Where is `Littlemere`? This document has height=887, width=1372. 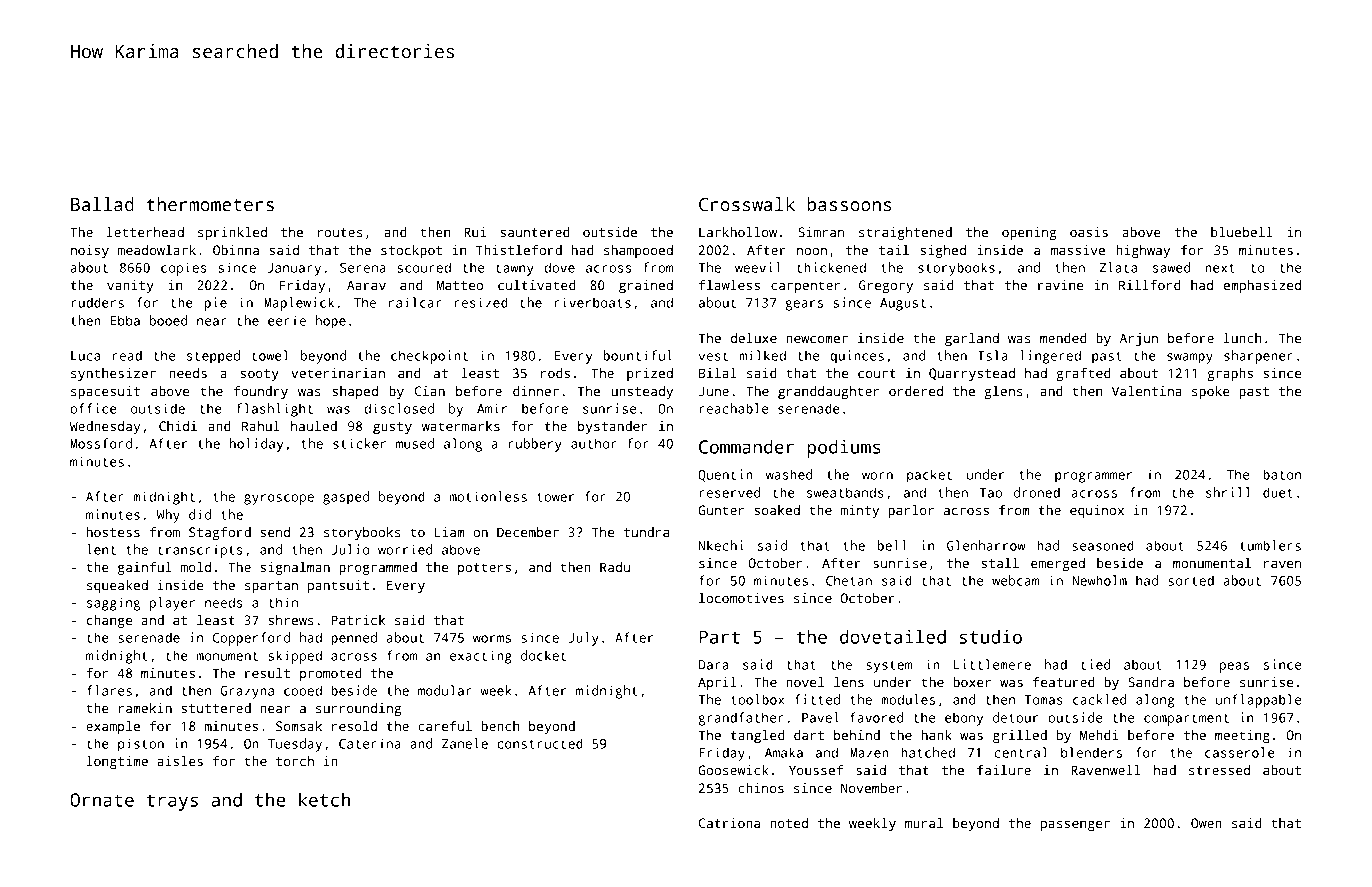 Littlemere is located at coordinates (992, 664).
